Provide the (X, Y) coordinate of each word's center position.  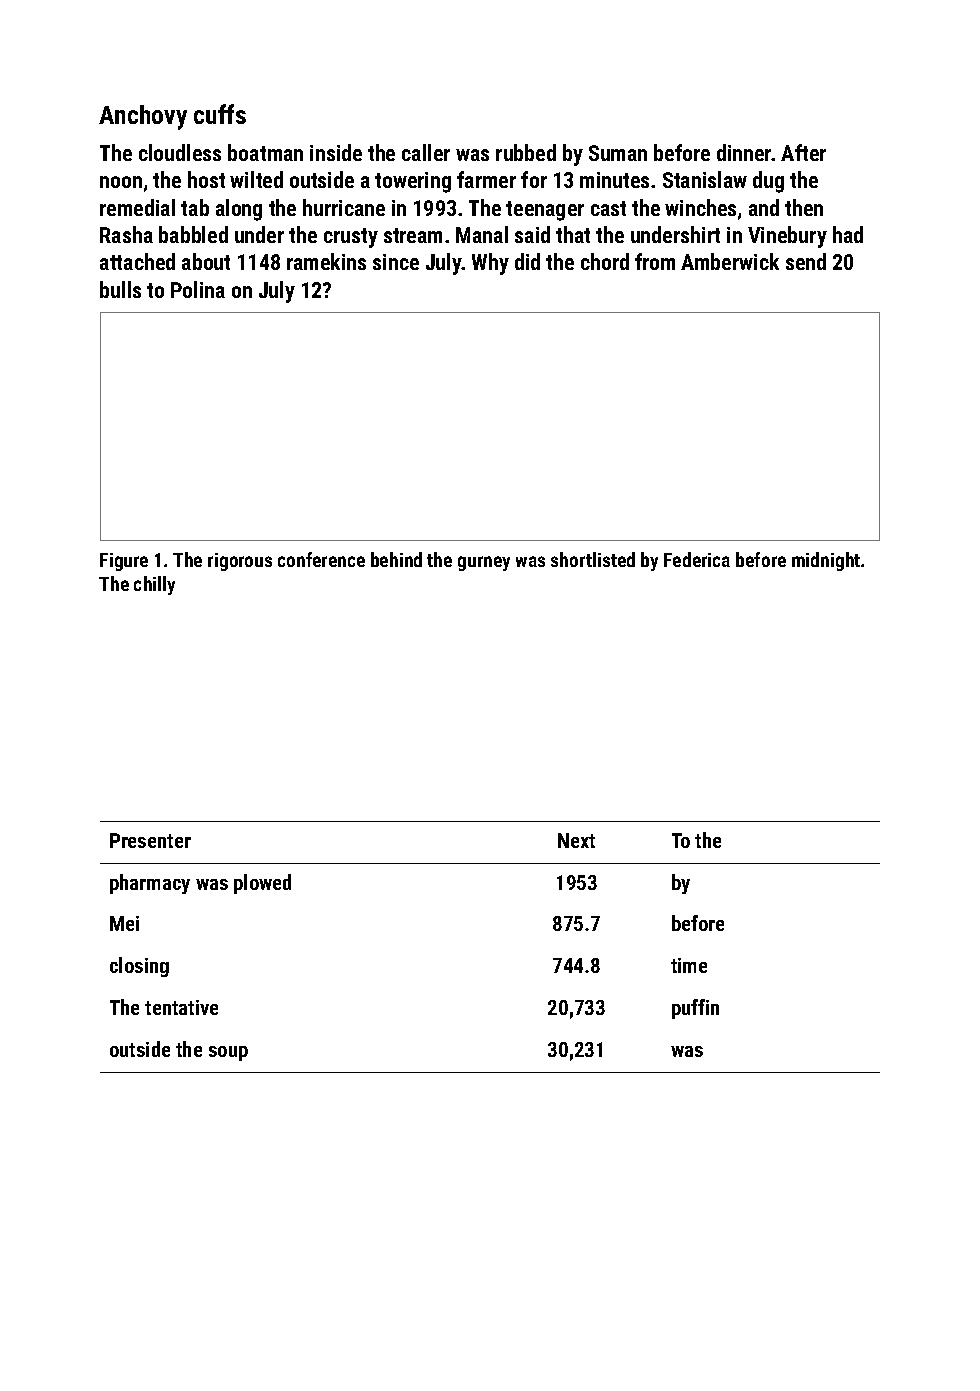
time (689, 965)
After (803, 152)
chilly (154, 585)
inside (336, 152)
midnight (826, 561)
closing (139, 967)
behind (396, 559)
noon (121, 182)
